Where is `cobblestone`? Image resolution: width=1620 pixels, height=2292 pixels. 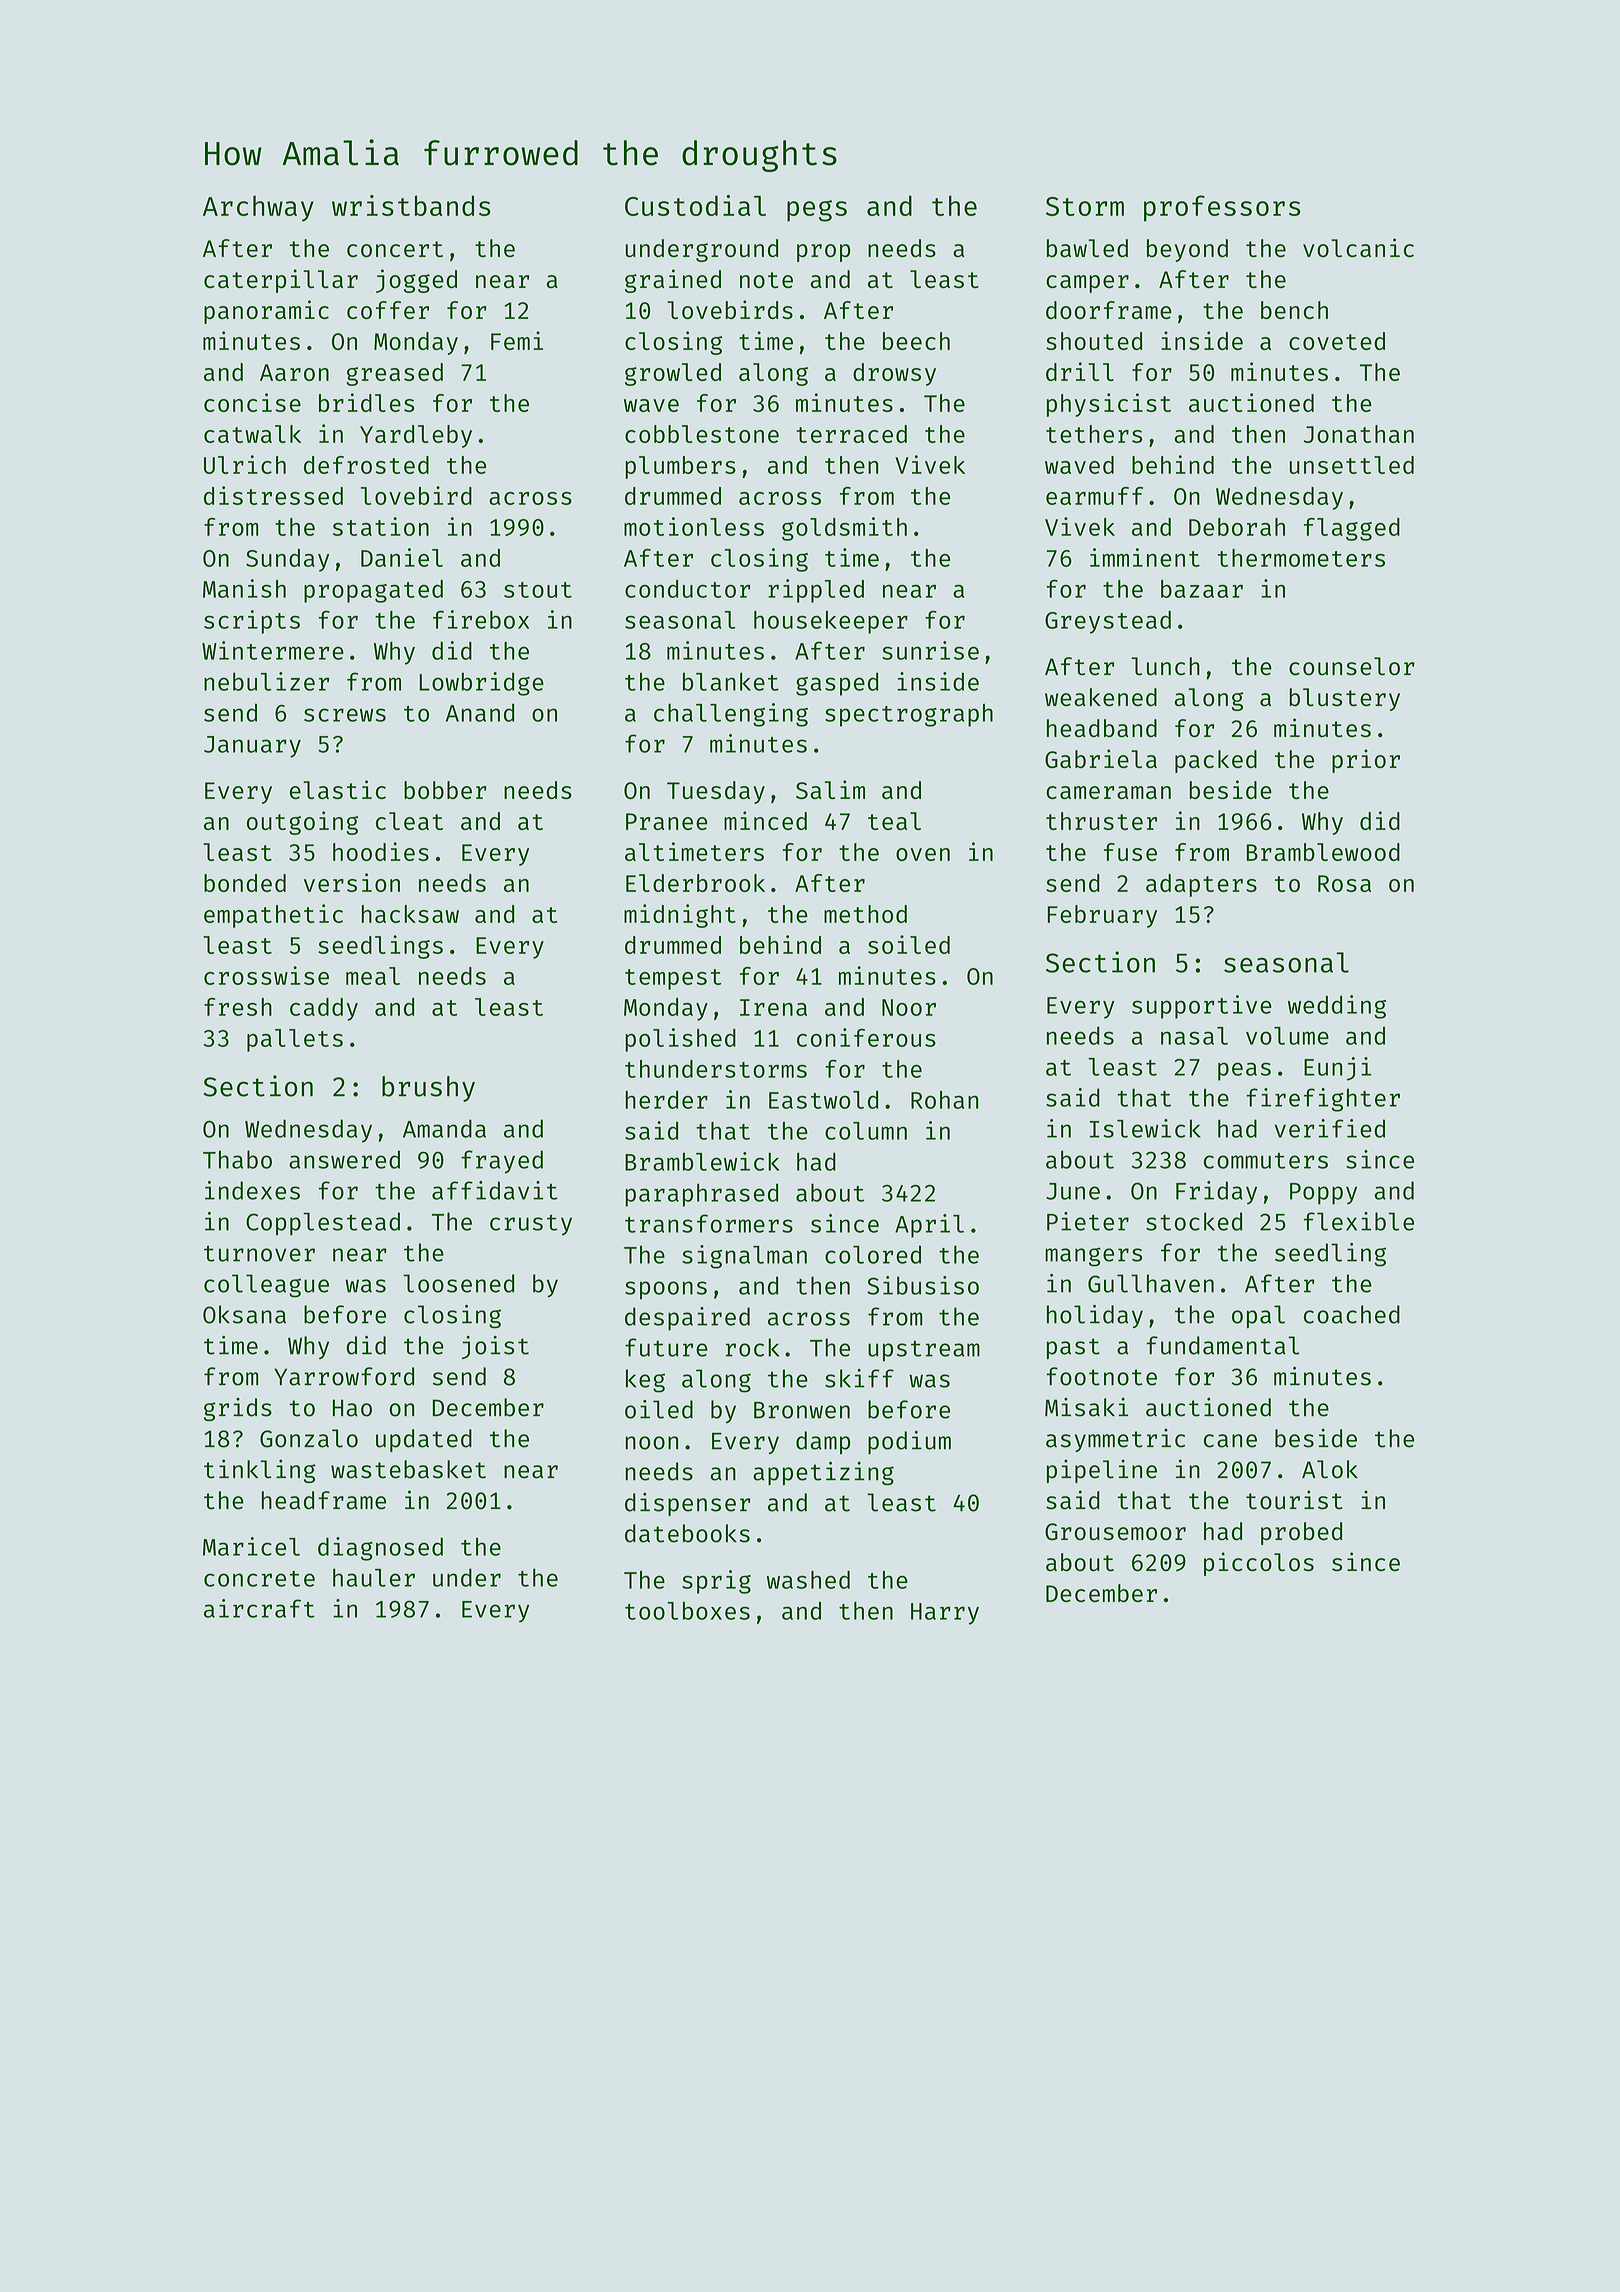 cobblestone is located at coordinates (702, 434).
